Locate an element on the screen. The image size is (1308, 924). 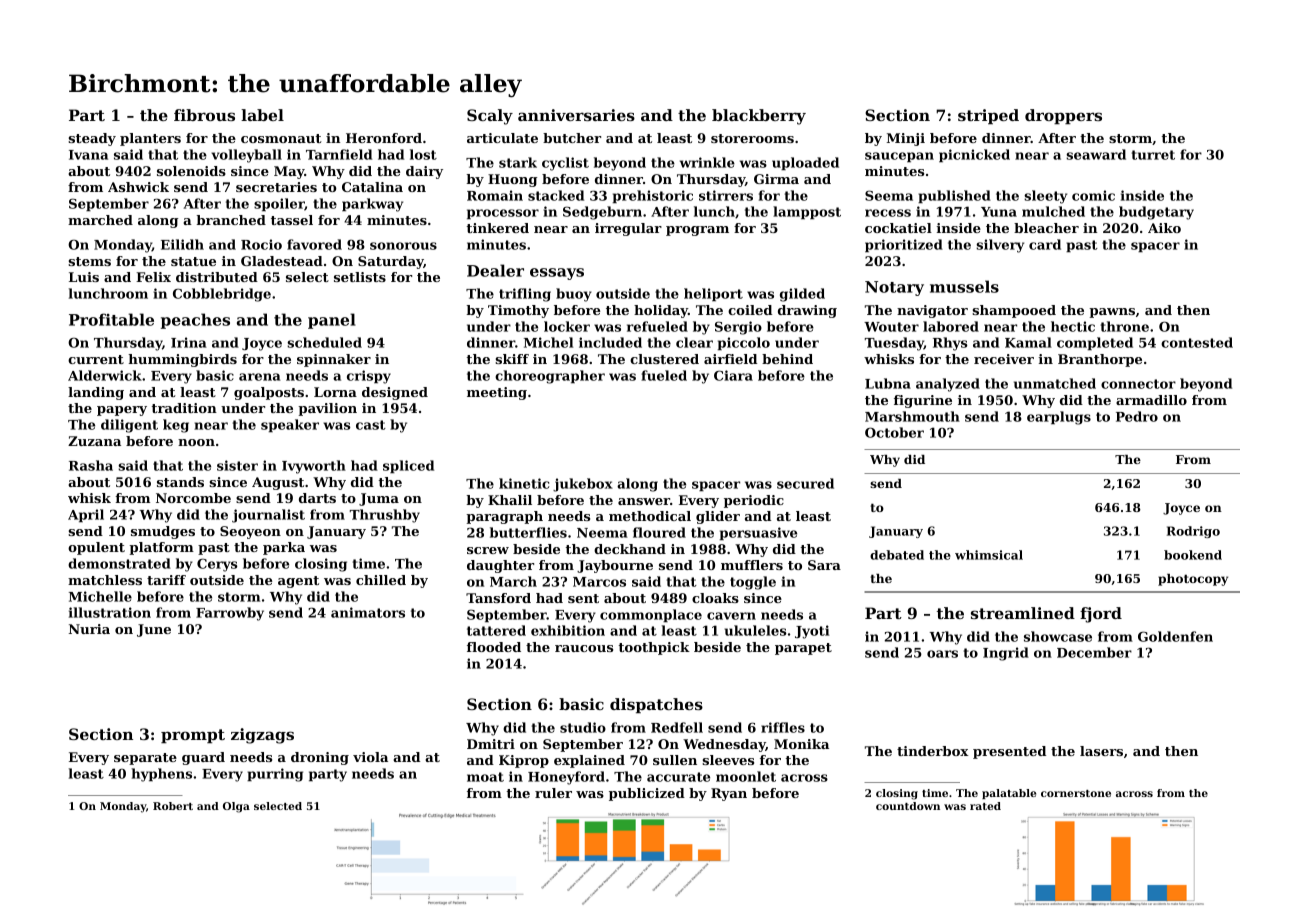
Aiko is located at coordinates (1164, 228).
